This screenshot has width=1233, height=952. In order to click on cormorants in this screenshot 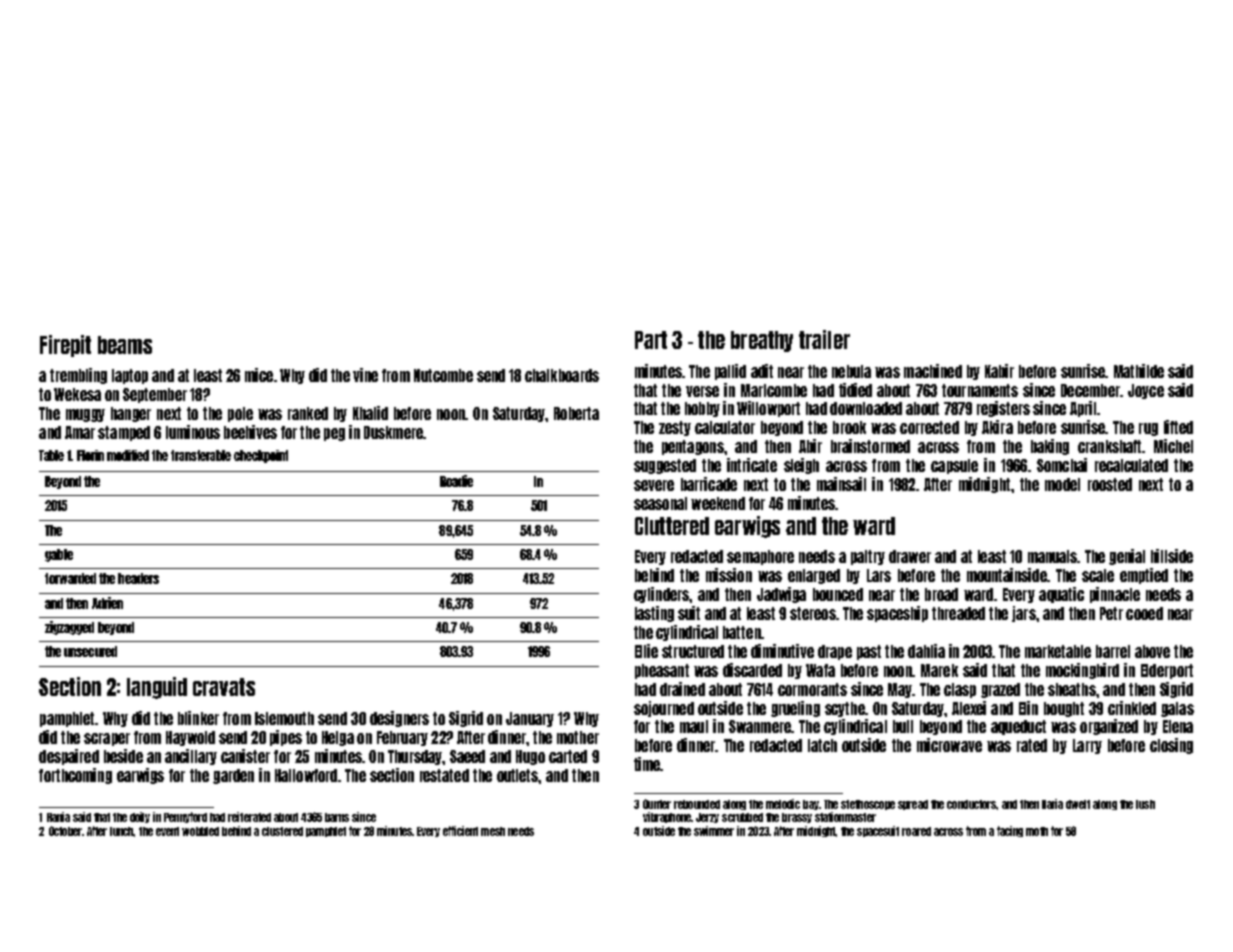, I will do `click(812, 689)`.
